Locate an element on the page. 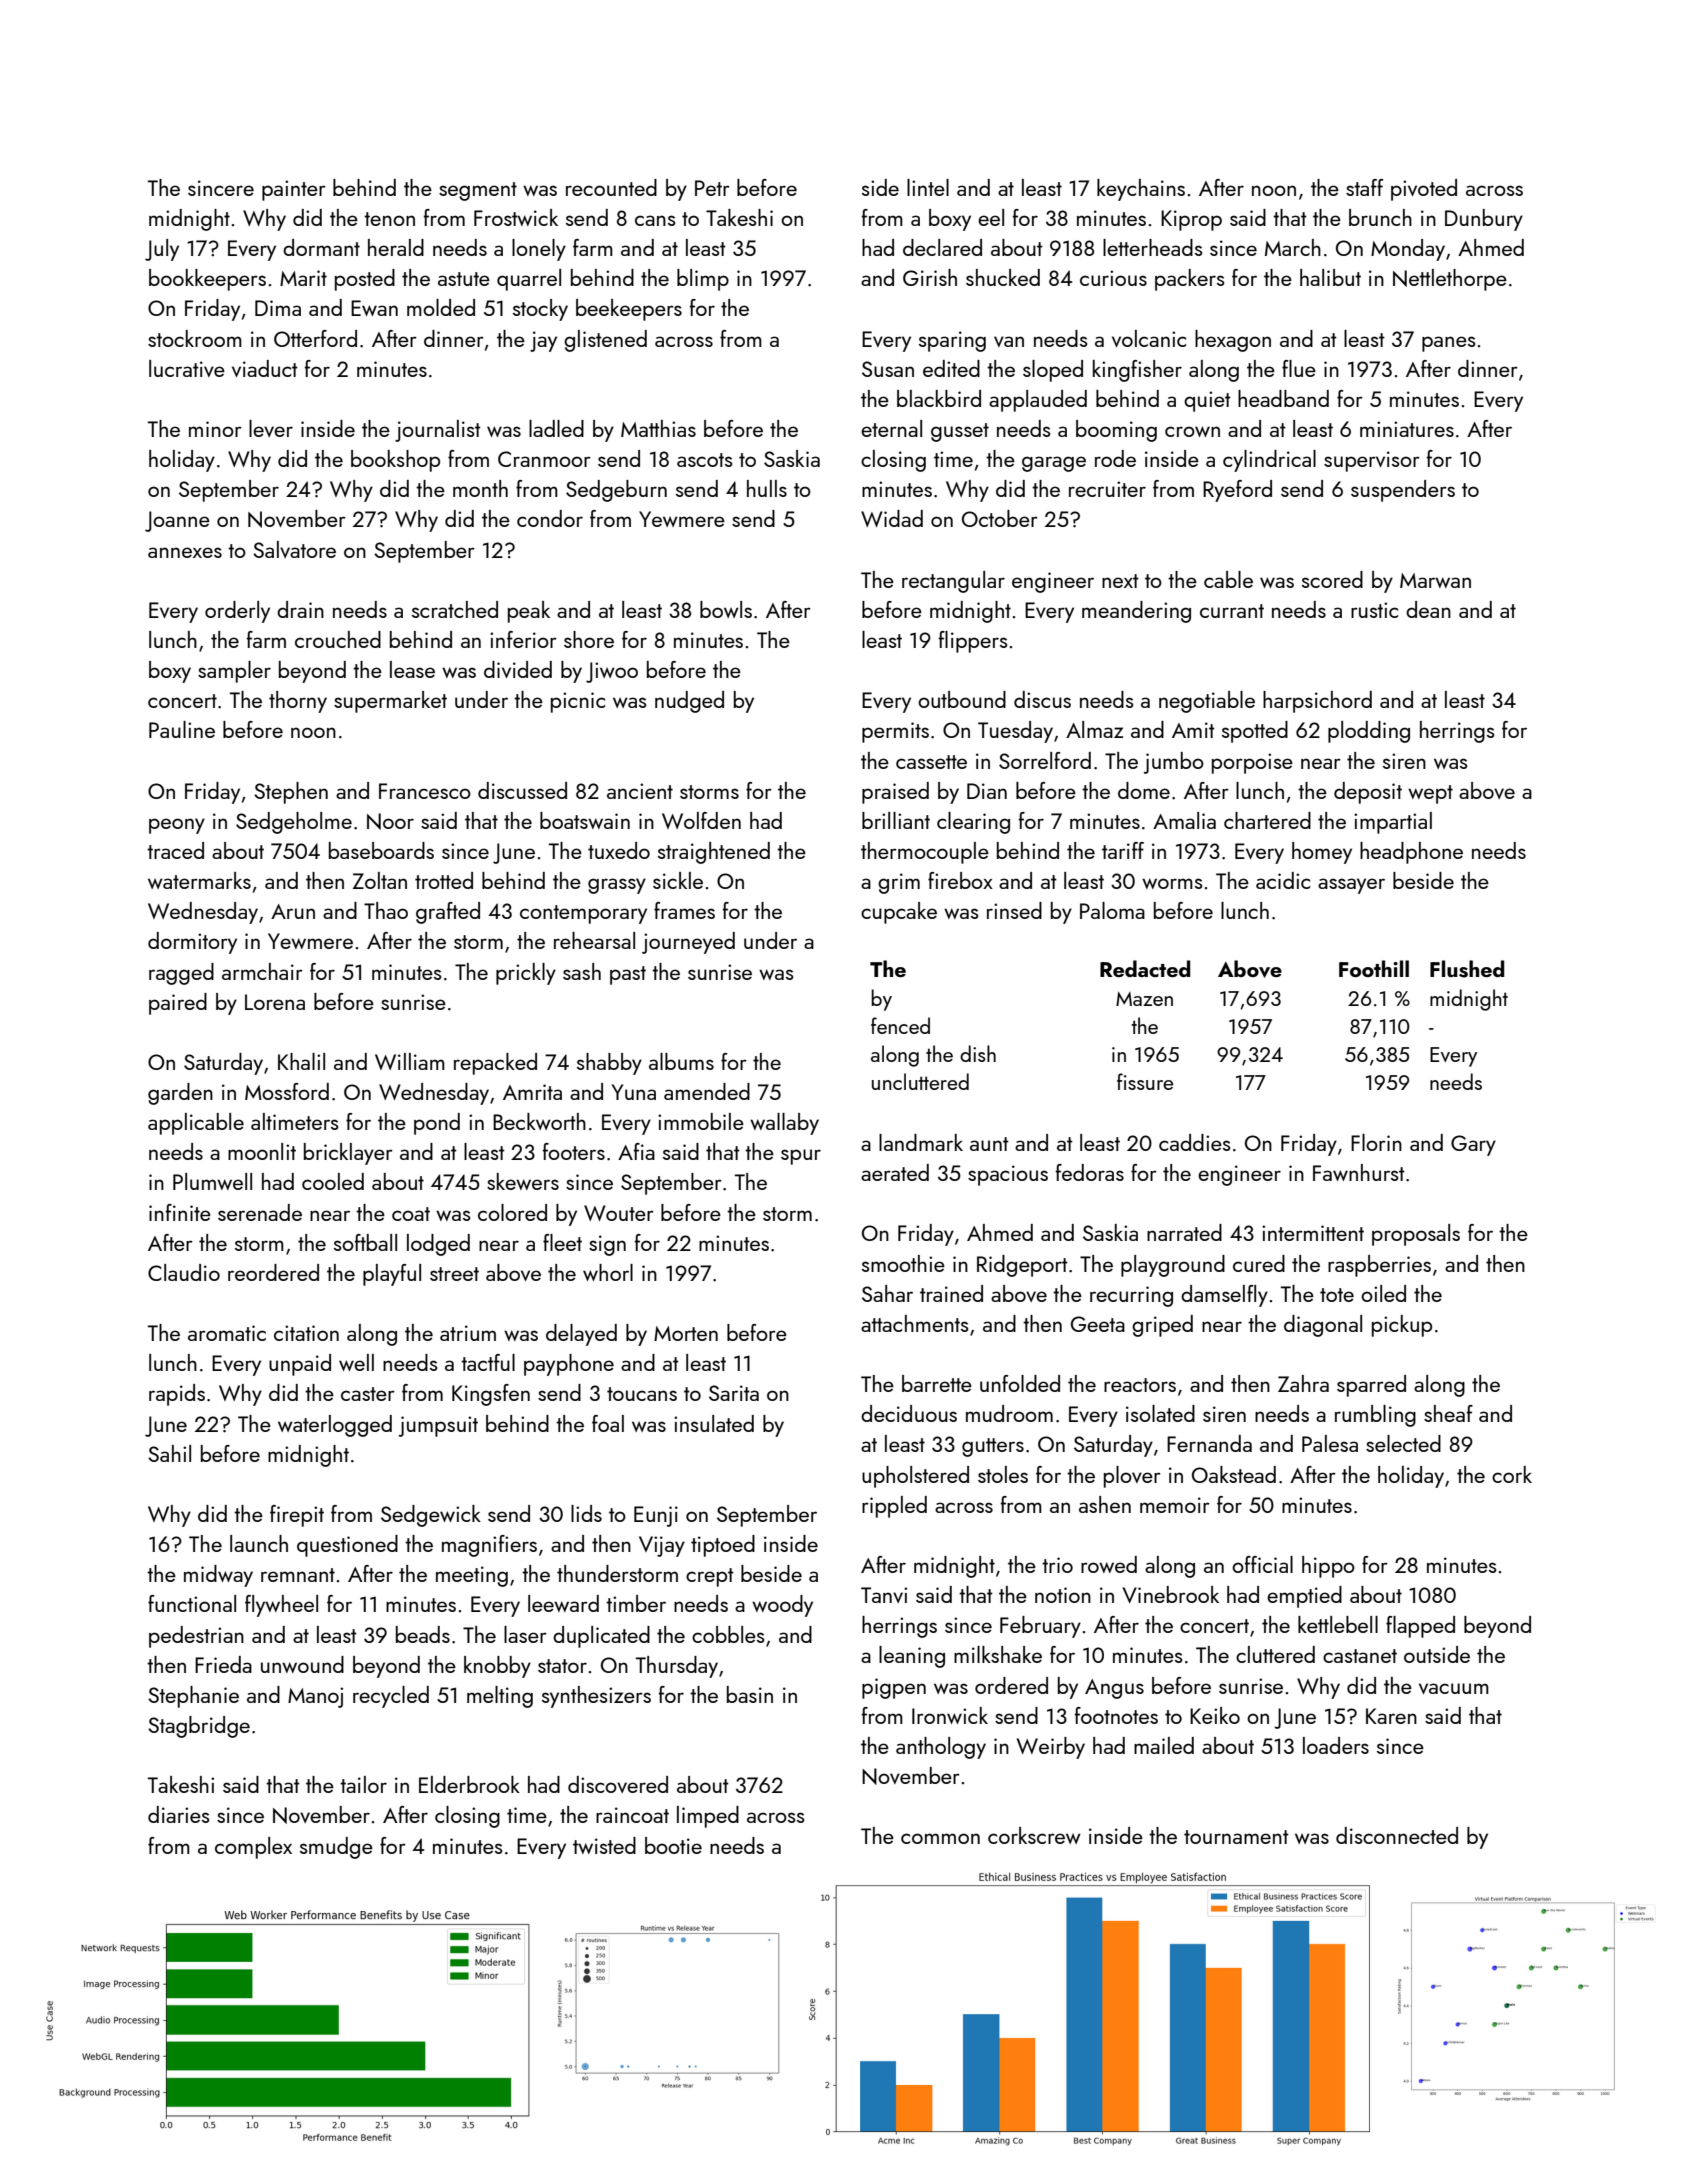 This document has height=2178, width=1683. halibut is located at coordinates (1330, 277).
